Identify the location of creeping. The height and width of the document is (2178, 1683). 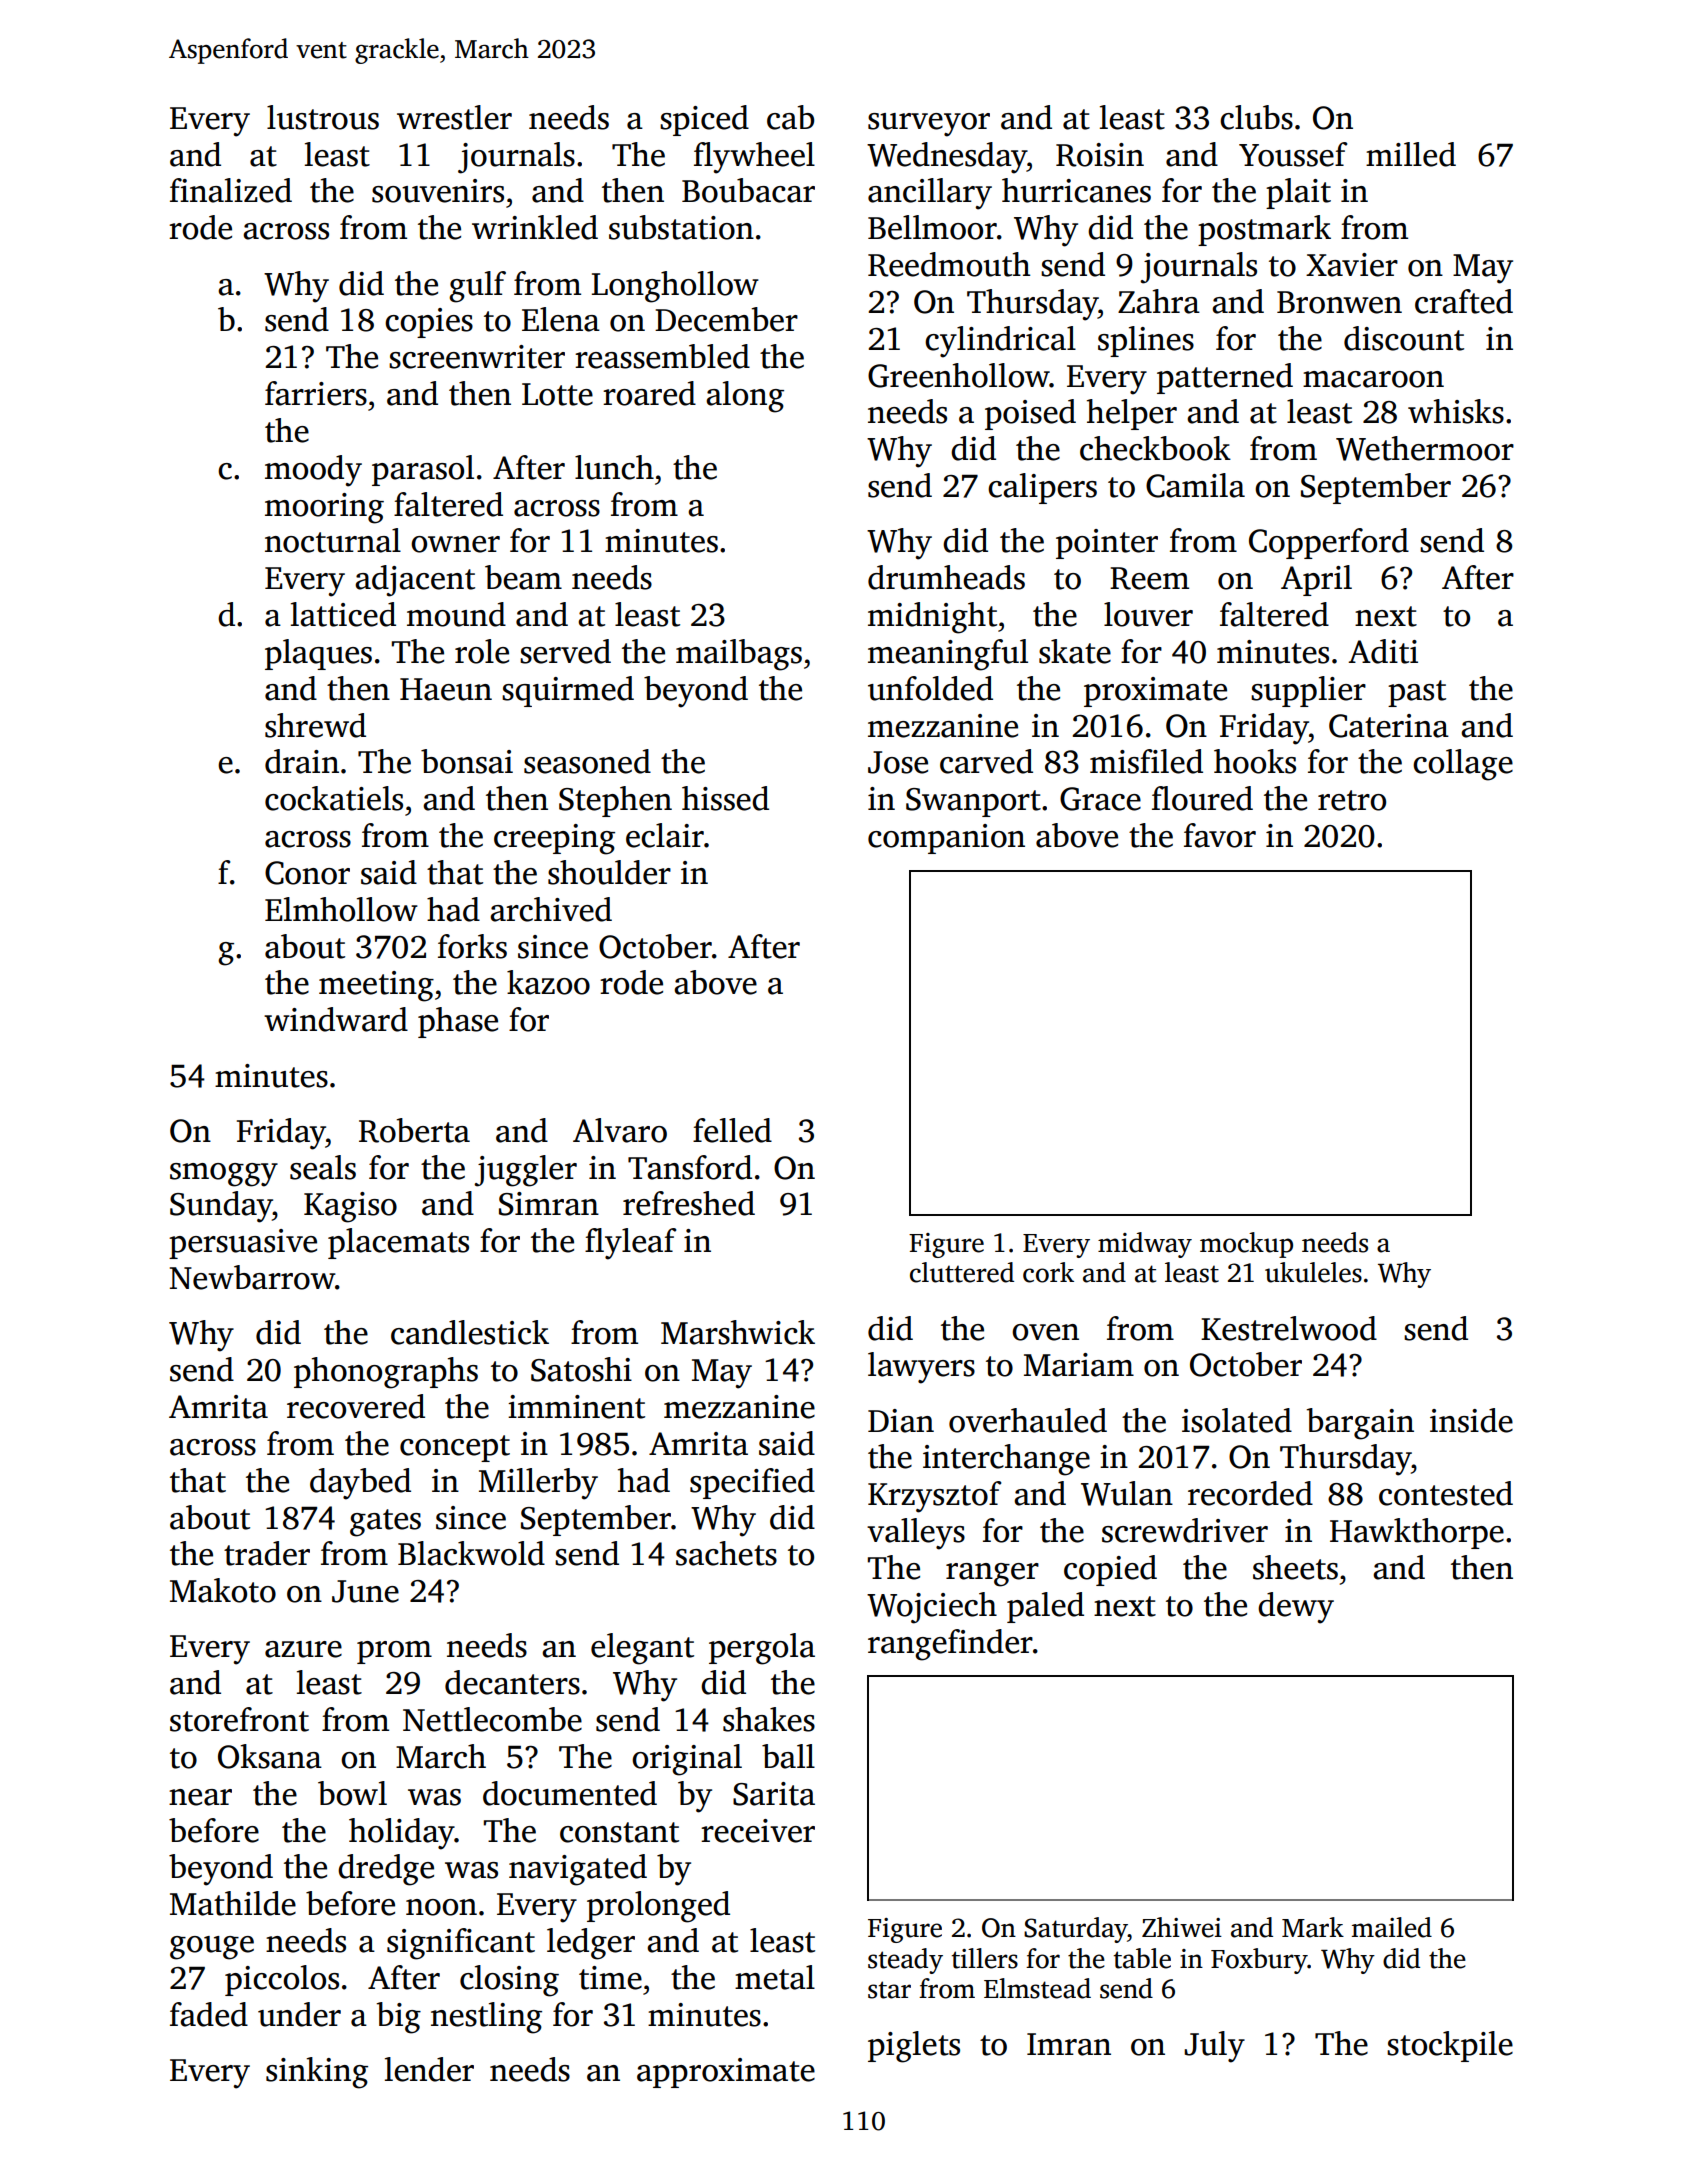
(554, 839).
